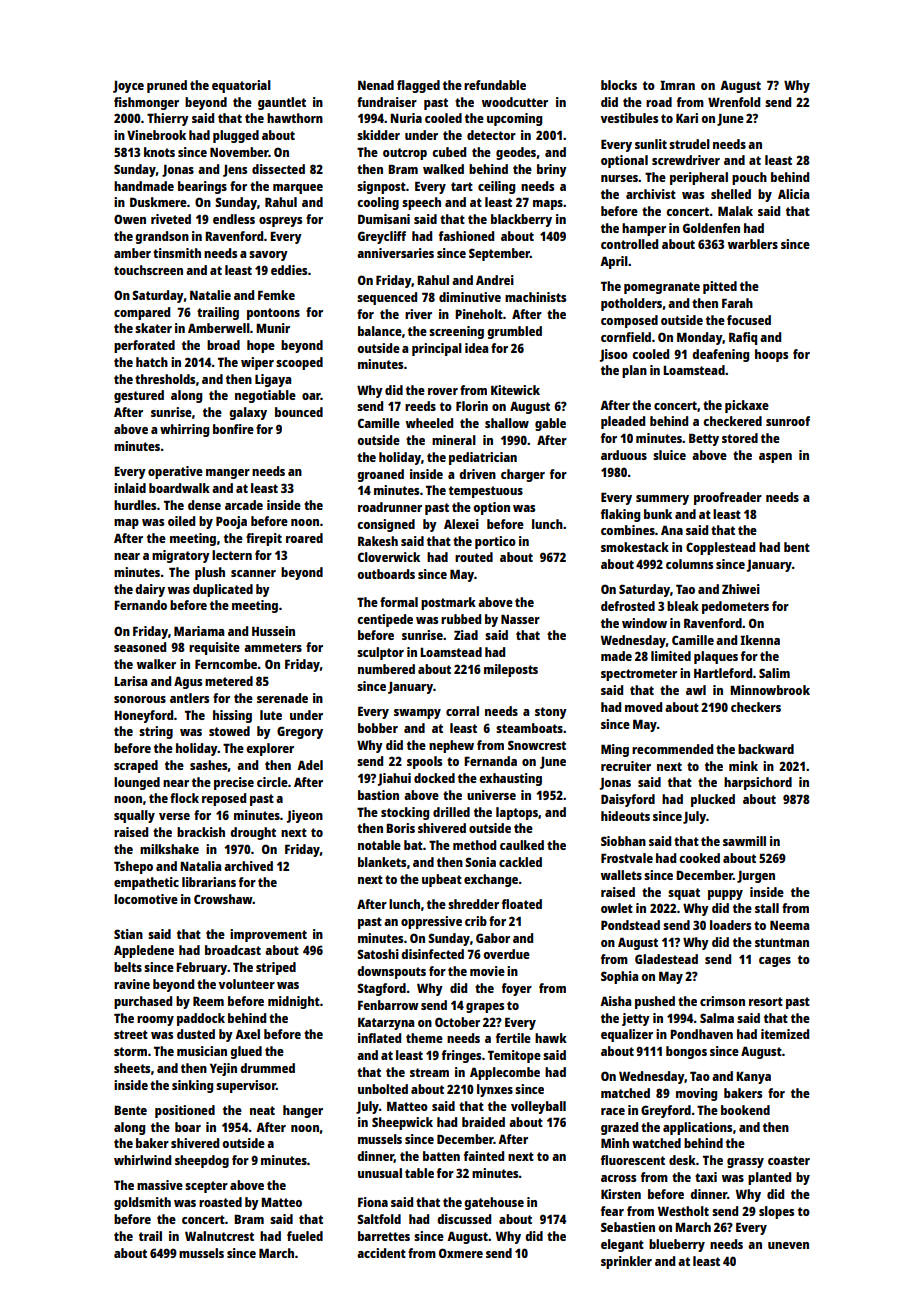  Describe the element at coordinates (137, 783) in the image. I see `lounged` at that location.
